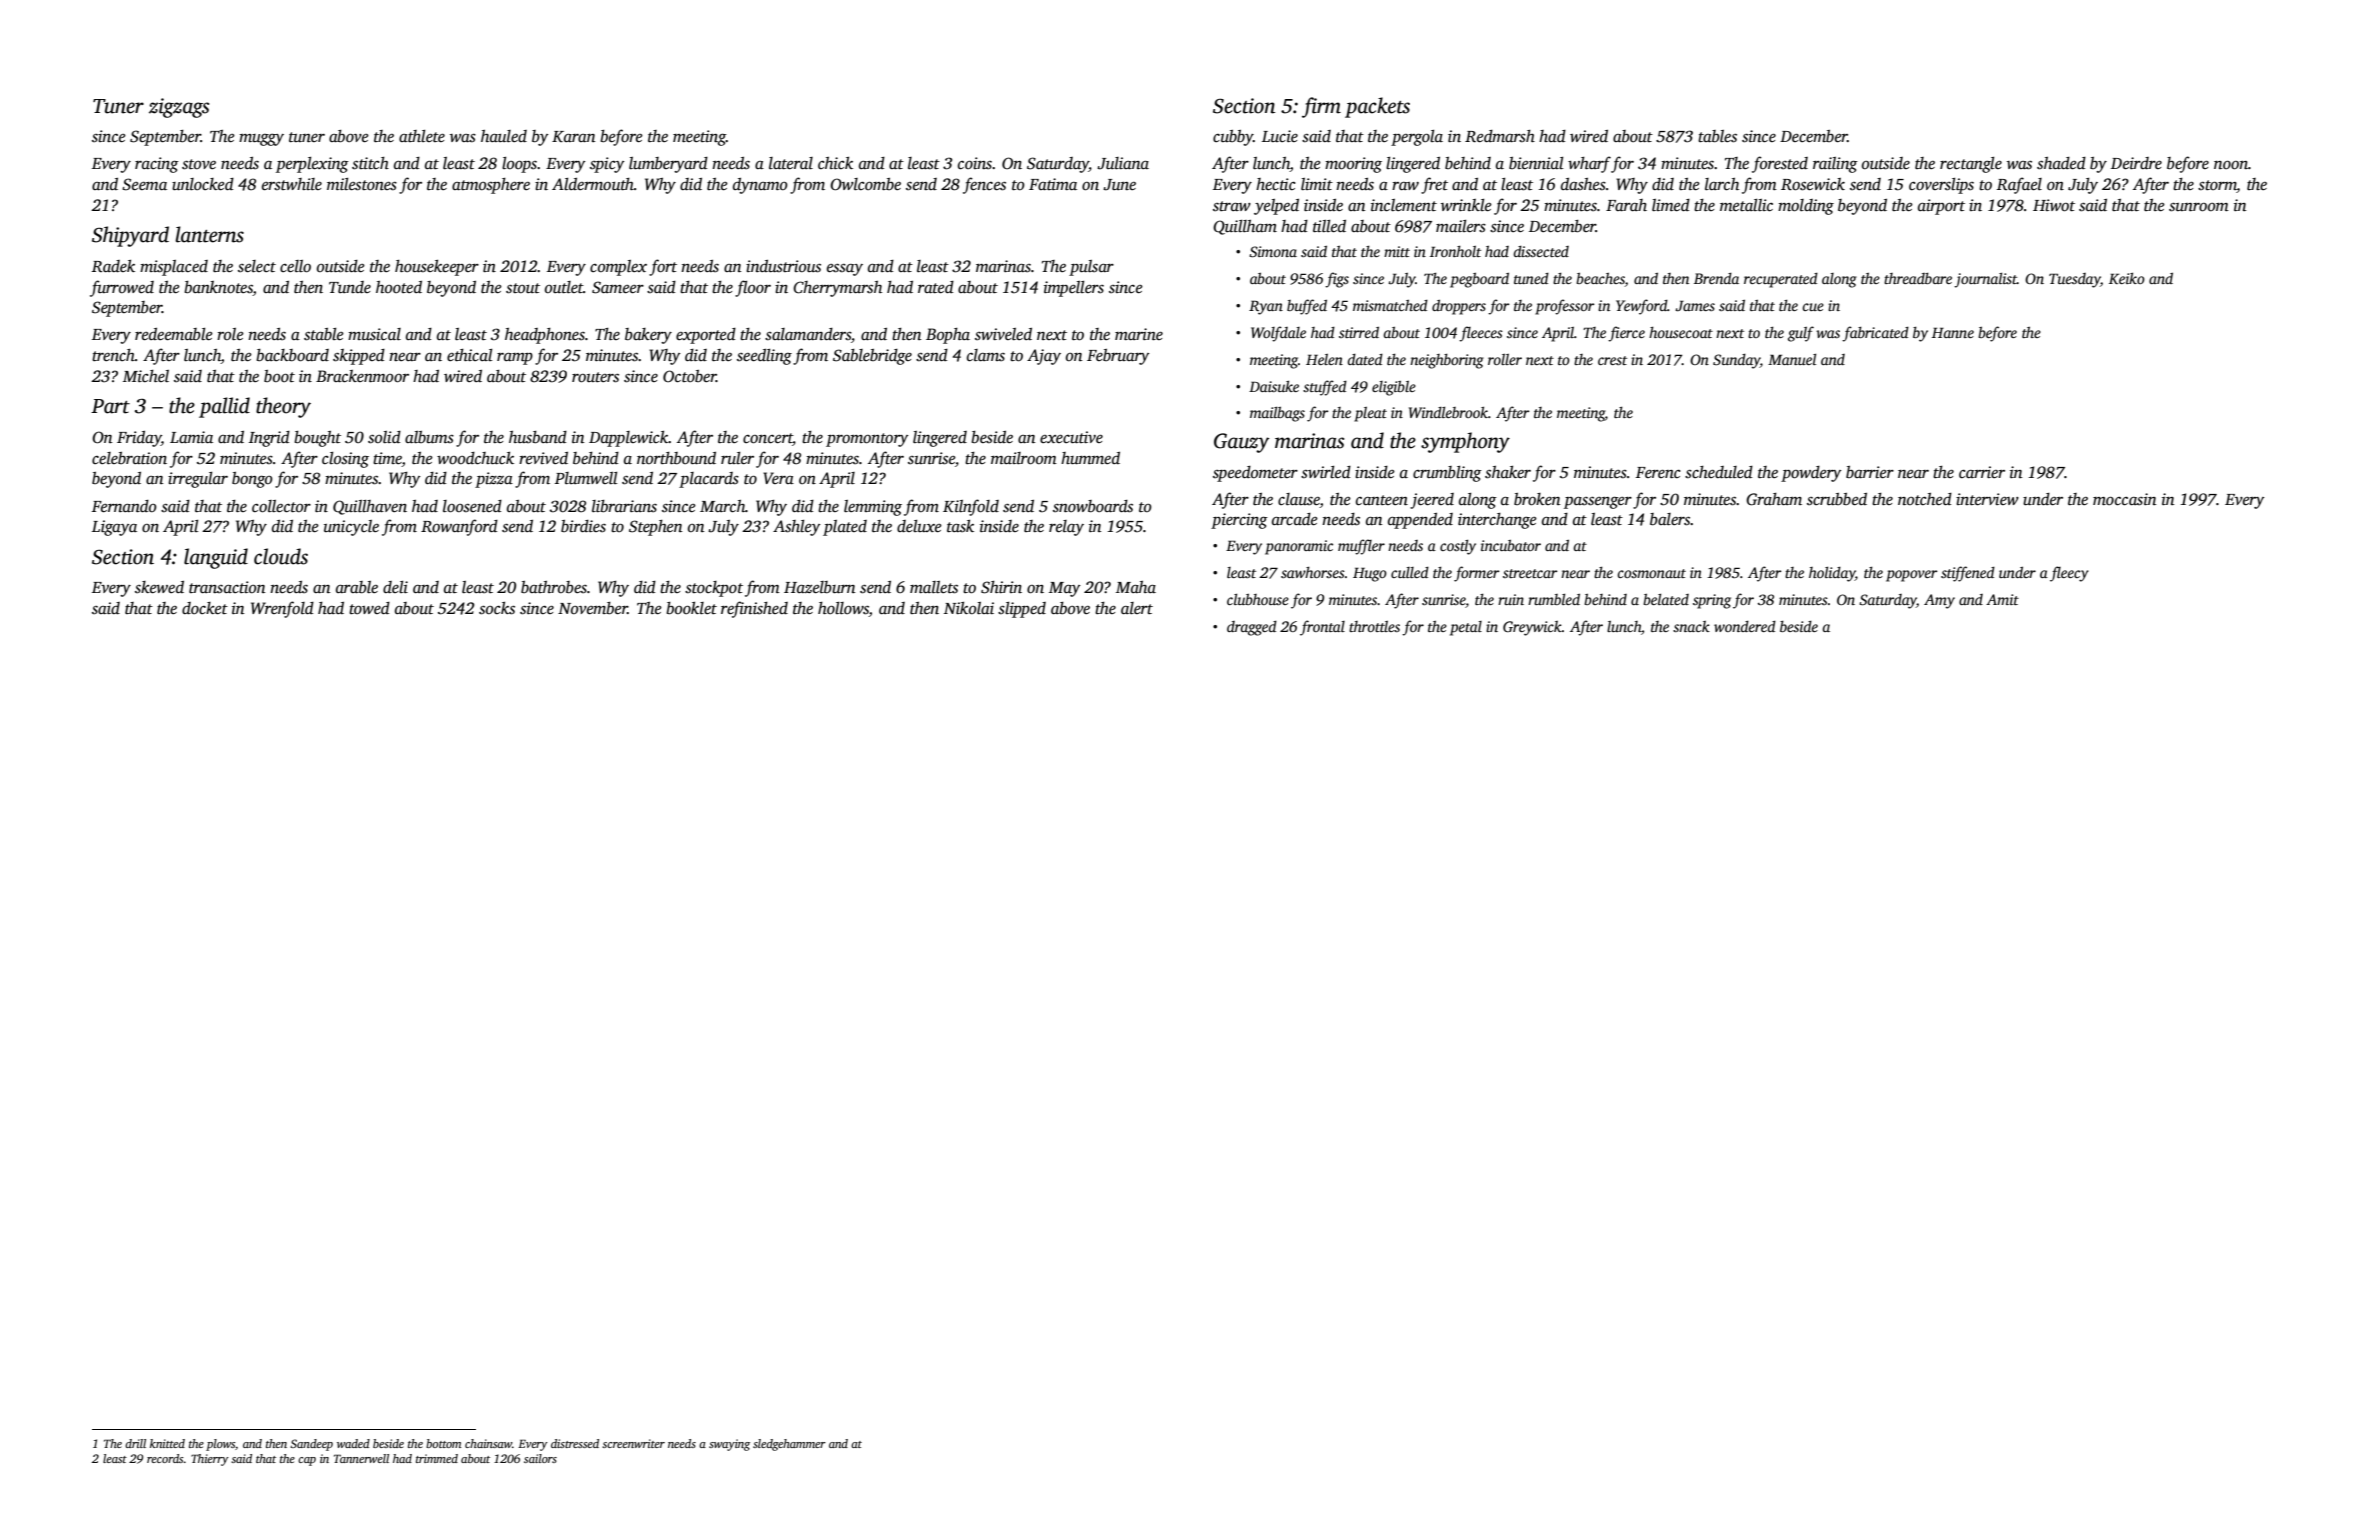 This image has height=1540, width=2380. Describe the element at coordinates (729, 1445) in the image. I see `swaying` at that location.
